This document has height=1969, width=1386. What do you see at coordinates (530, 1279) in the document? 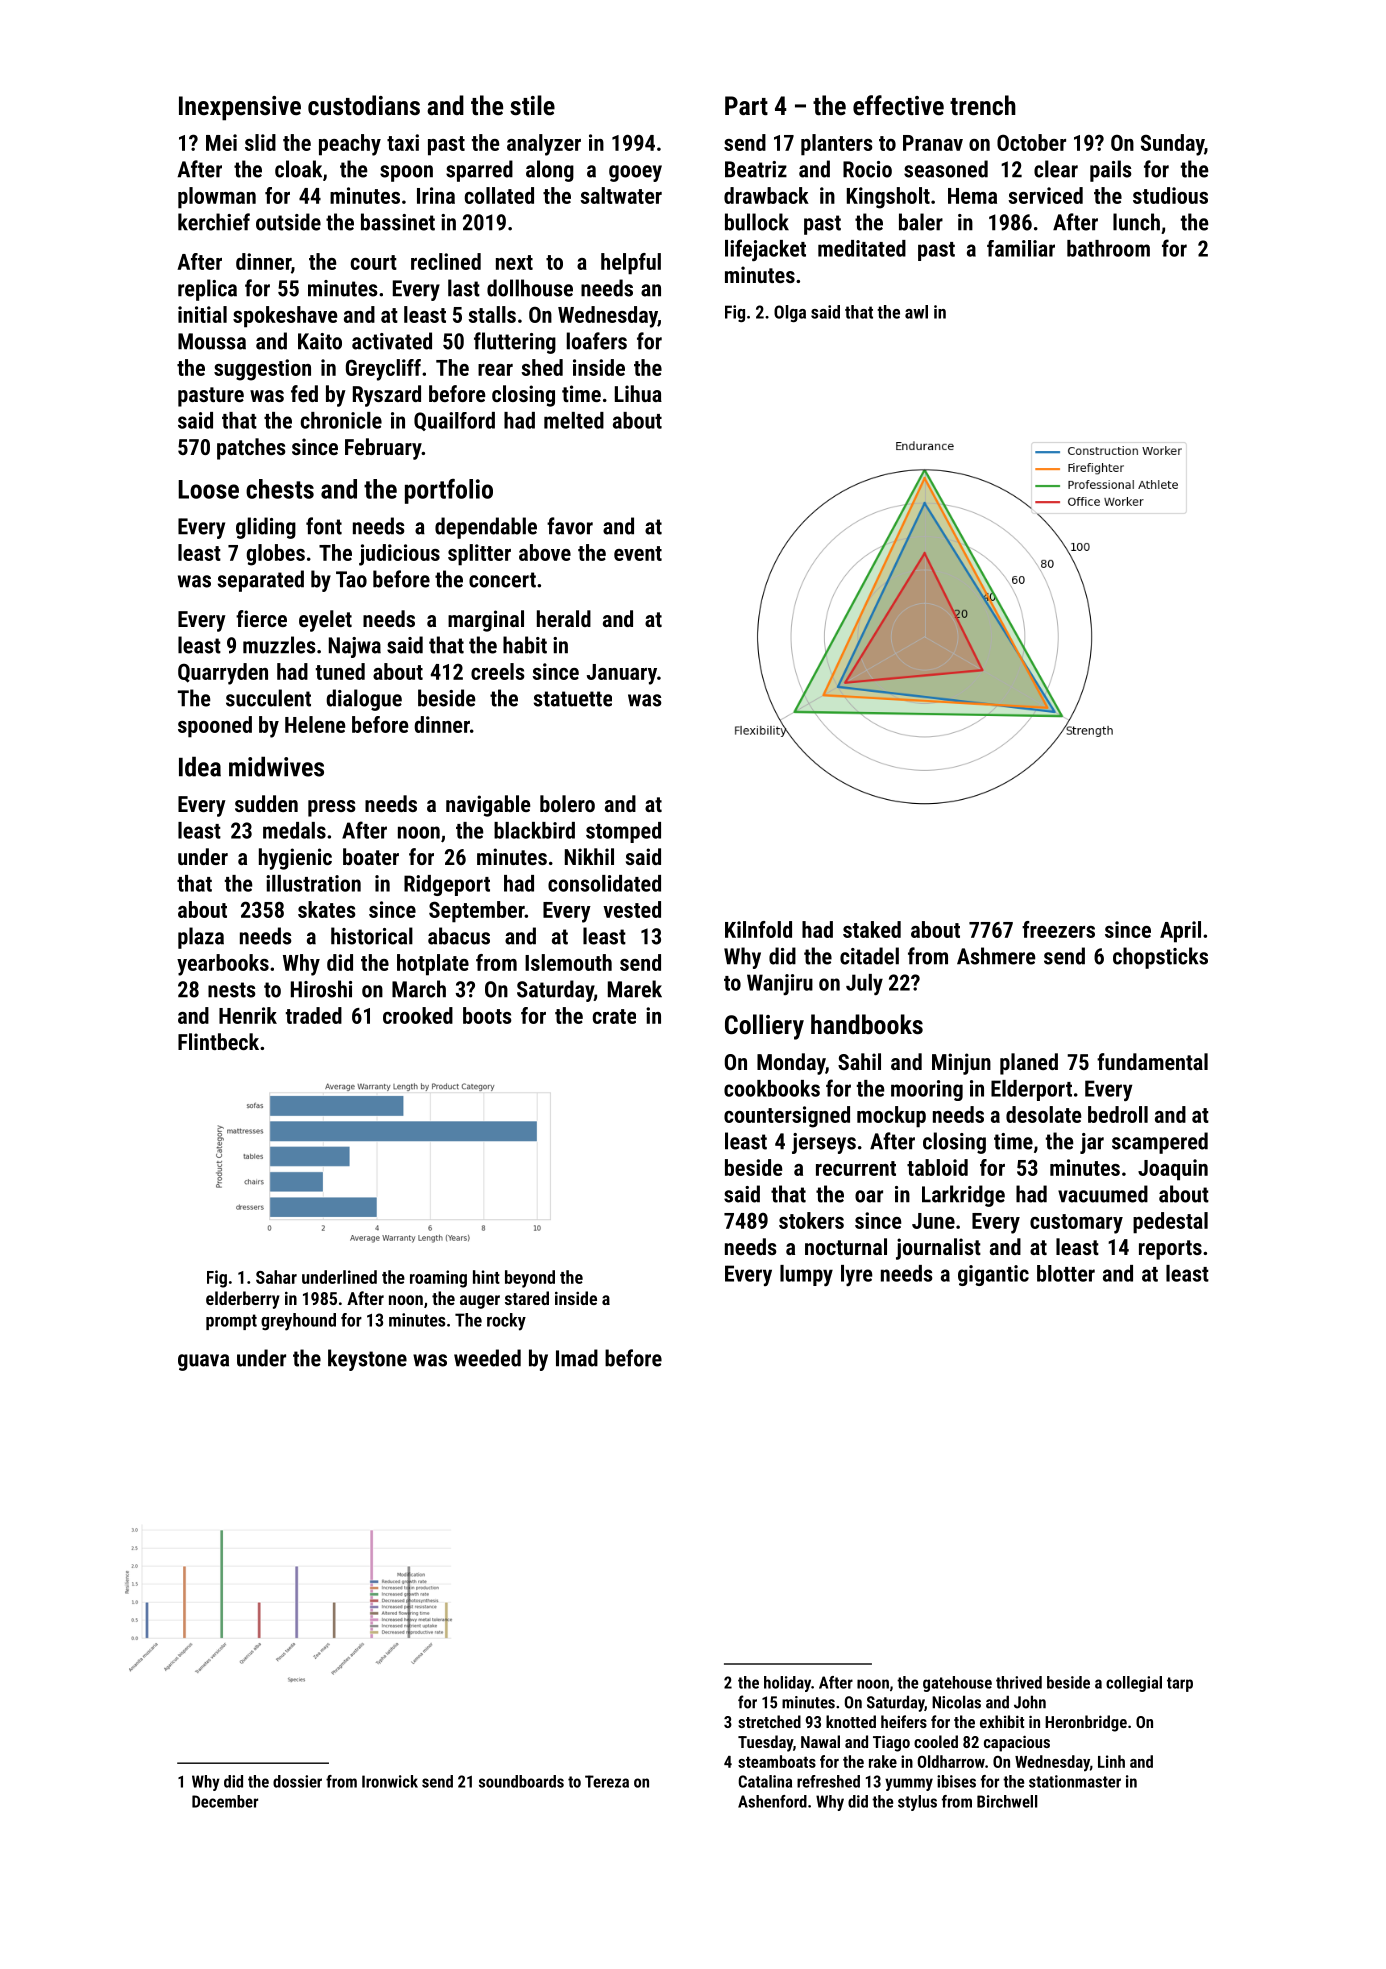
I see `beyond` at bounding box center [530, 1279].
